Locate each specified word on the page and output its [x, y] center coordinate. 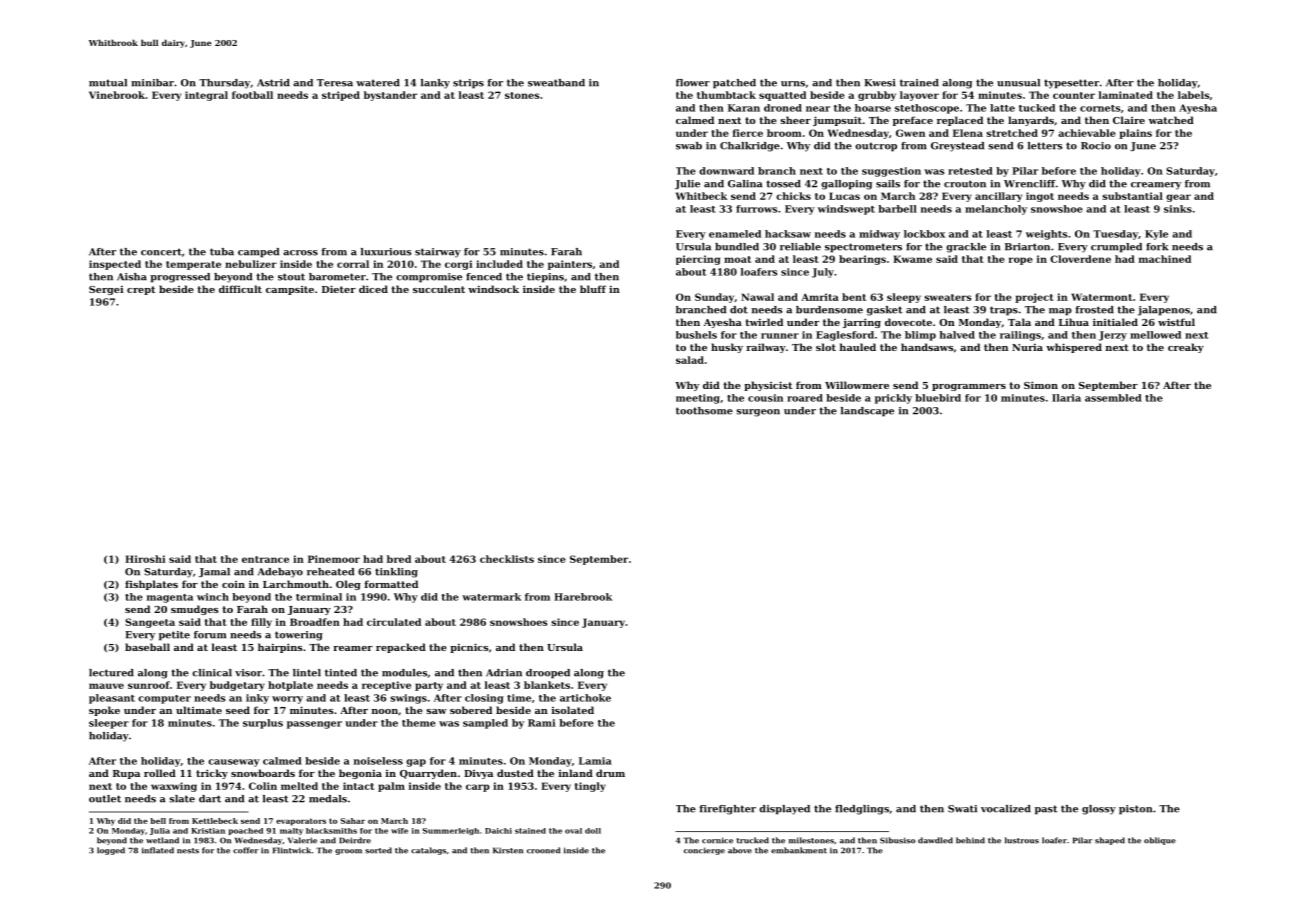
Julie [687, 184]
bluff [593, 289]
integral [206, 96]
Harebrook [583, 597]
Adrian [504, 673]
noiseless [378, 761]
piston [1135, 810]
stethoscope [927, 109]
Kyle [1156, 235]
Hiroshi [145, 559]
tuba [222, 252]
